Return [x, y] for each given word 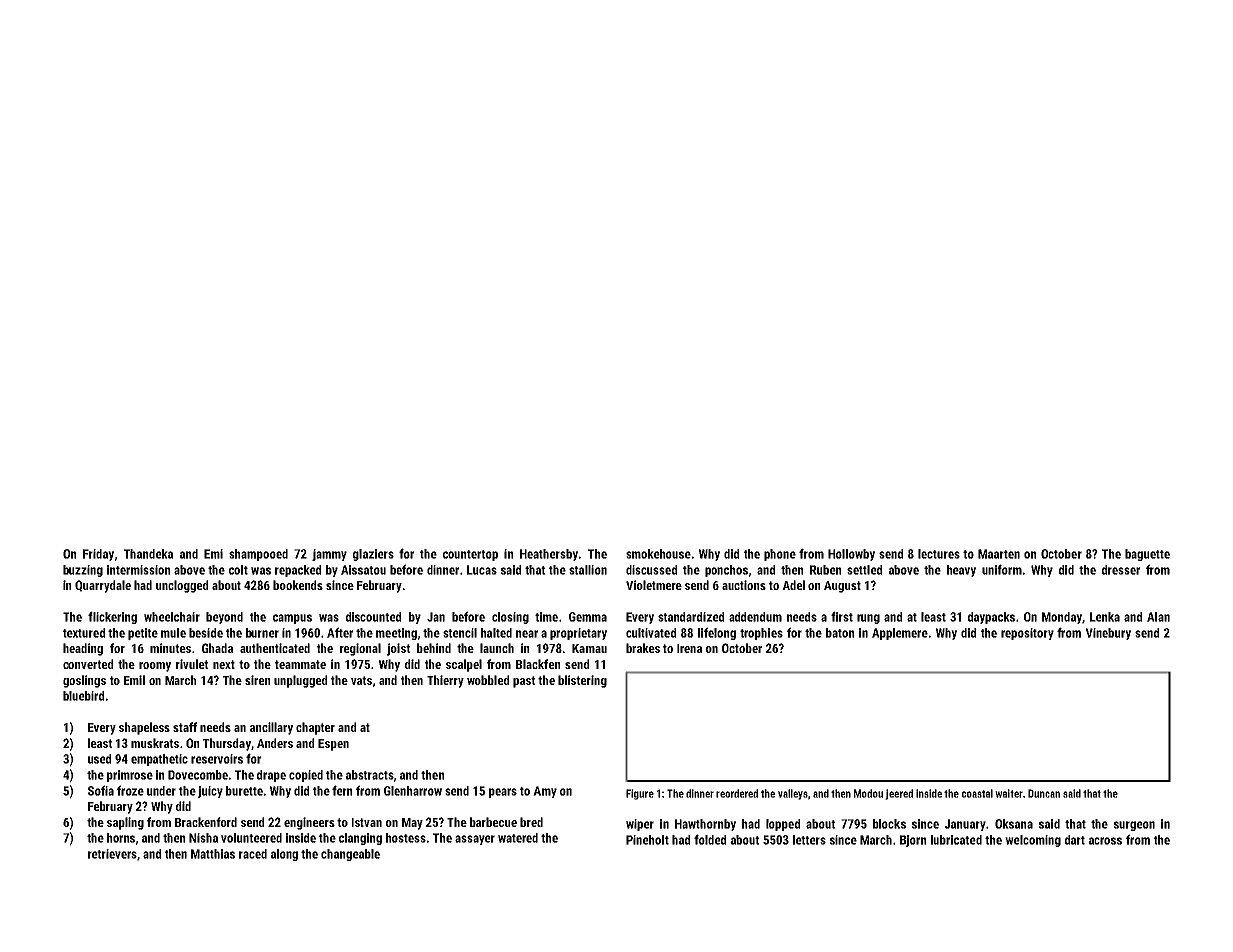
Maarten [999, 554]
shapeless [144, 728]
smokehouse [658, 554]
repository [1027, 634]
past [524, 682]
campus [292, 619]
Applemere [900, 634]
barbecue [493, 822]
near [527, 634]
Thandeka [148, 554]
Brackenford [206, 822]
